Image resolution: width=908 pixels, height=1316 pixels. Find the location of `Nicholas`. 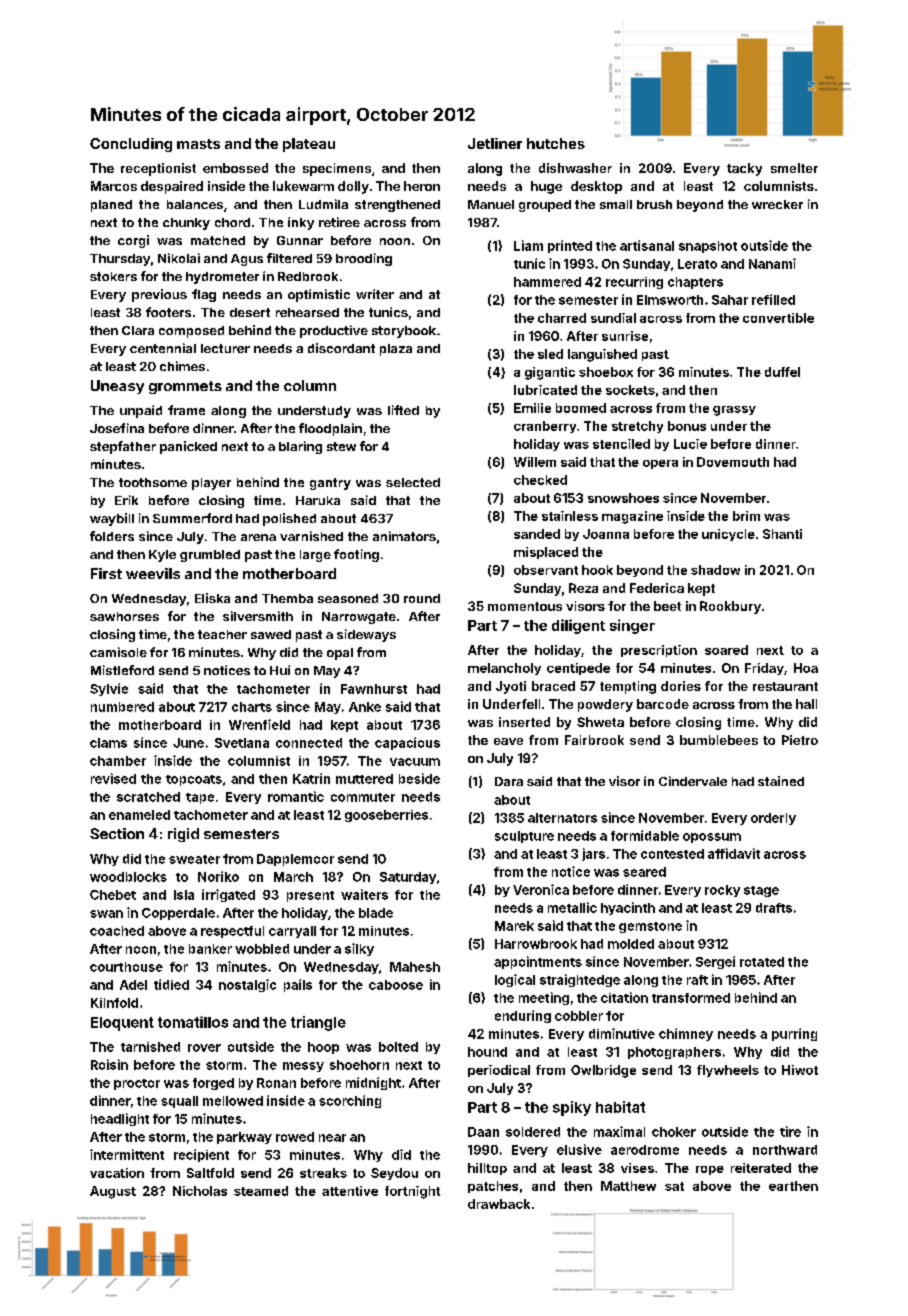

Nicholas is located at coordinates (200, 1191).
